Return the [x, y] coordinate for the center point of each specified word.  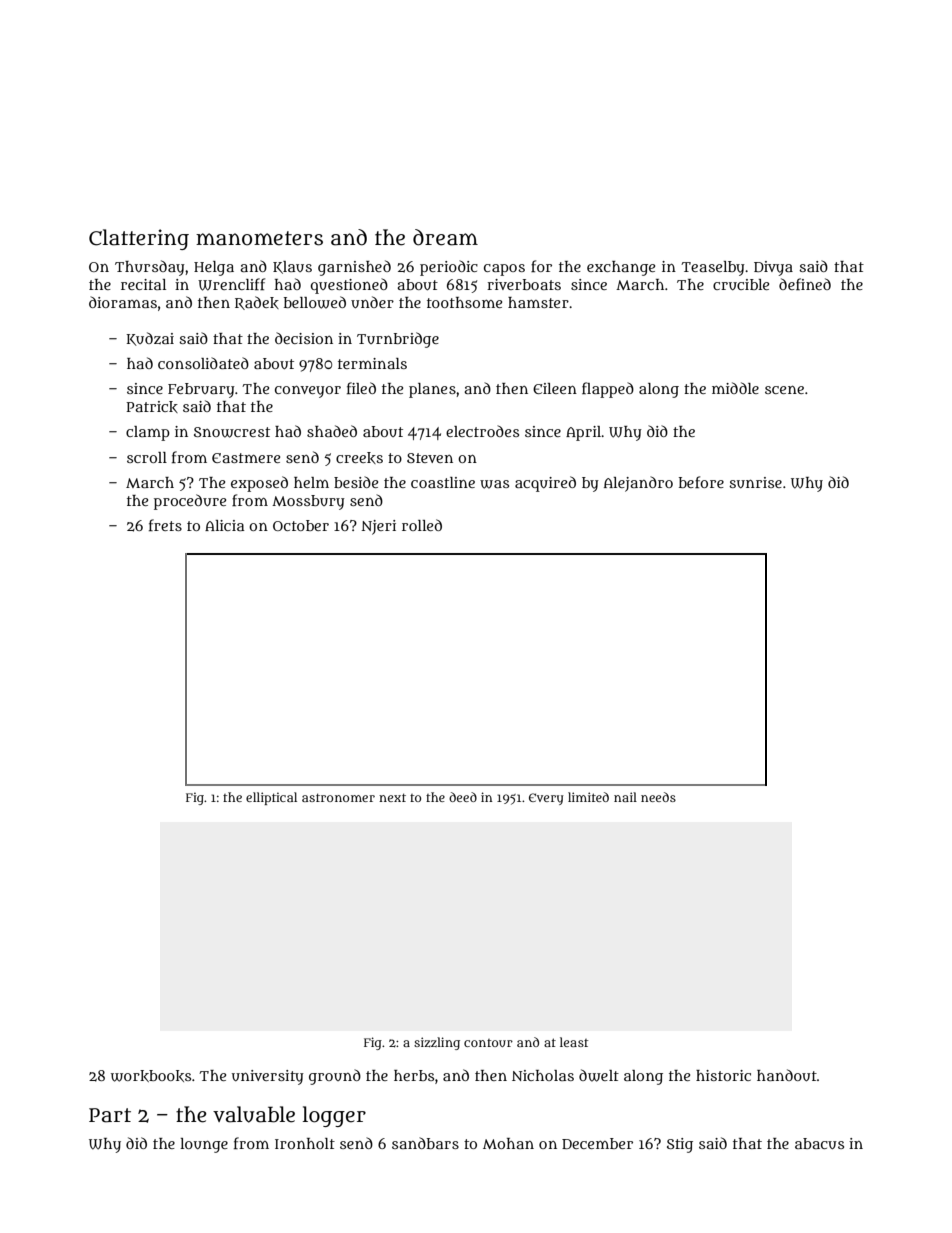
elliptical [271, 798]
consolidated [203, 363]
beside [356, 482]
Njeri [379, 527]
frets [165, 525]
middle [735, 388]
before [701, 482]
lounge [204, 1145]
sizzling [437, 1043]
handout [787, 1075]
